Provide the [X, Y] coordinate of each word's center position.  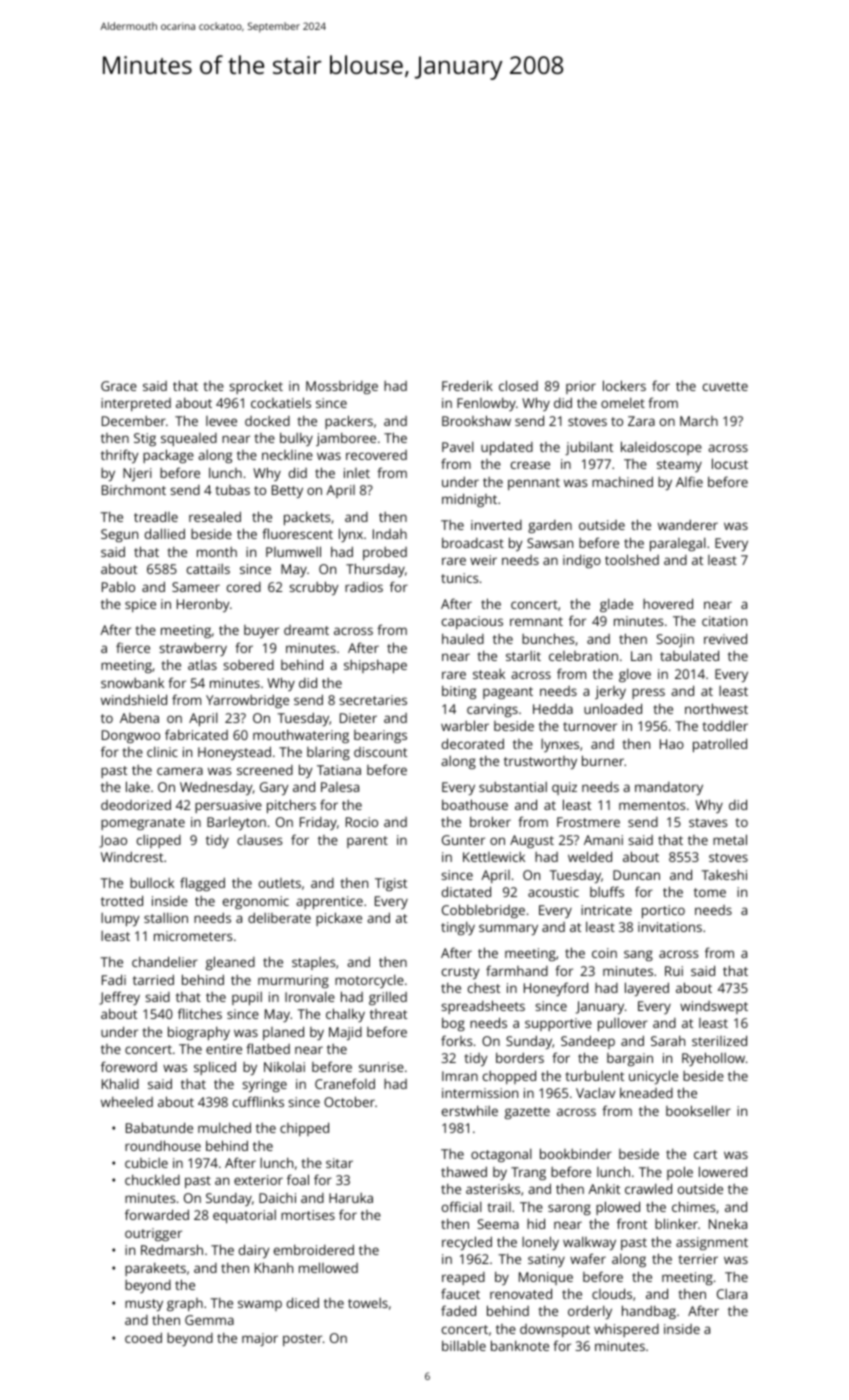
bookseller [698, 1110]
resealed [215, 516]
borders [520, 1057]
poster [302, 1340]
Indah [390, 534]
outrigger [153, 1234]
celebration [583, 656]
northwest [716, 708]
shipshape [375, 666]
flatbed [268, 1048]
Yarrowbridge [247, 701]
